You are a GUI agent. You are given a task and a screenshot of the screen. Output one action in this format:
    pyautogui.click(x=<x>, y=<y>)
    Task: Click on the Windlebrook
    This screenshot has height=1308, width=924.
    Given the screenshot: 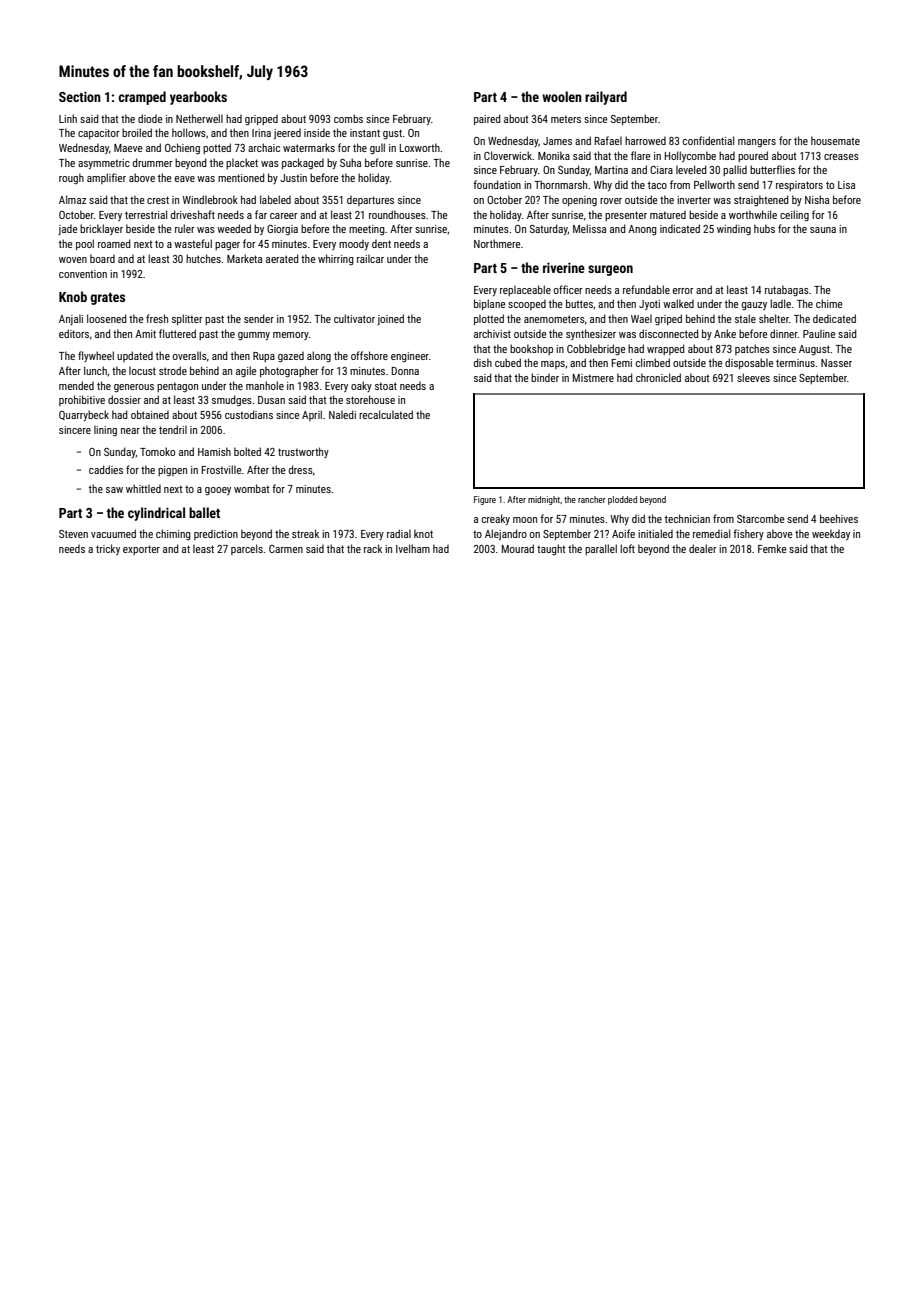 What is the action you would take?
    pyautogui.click(x=210, y=199)
